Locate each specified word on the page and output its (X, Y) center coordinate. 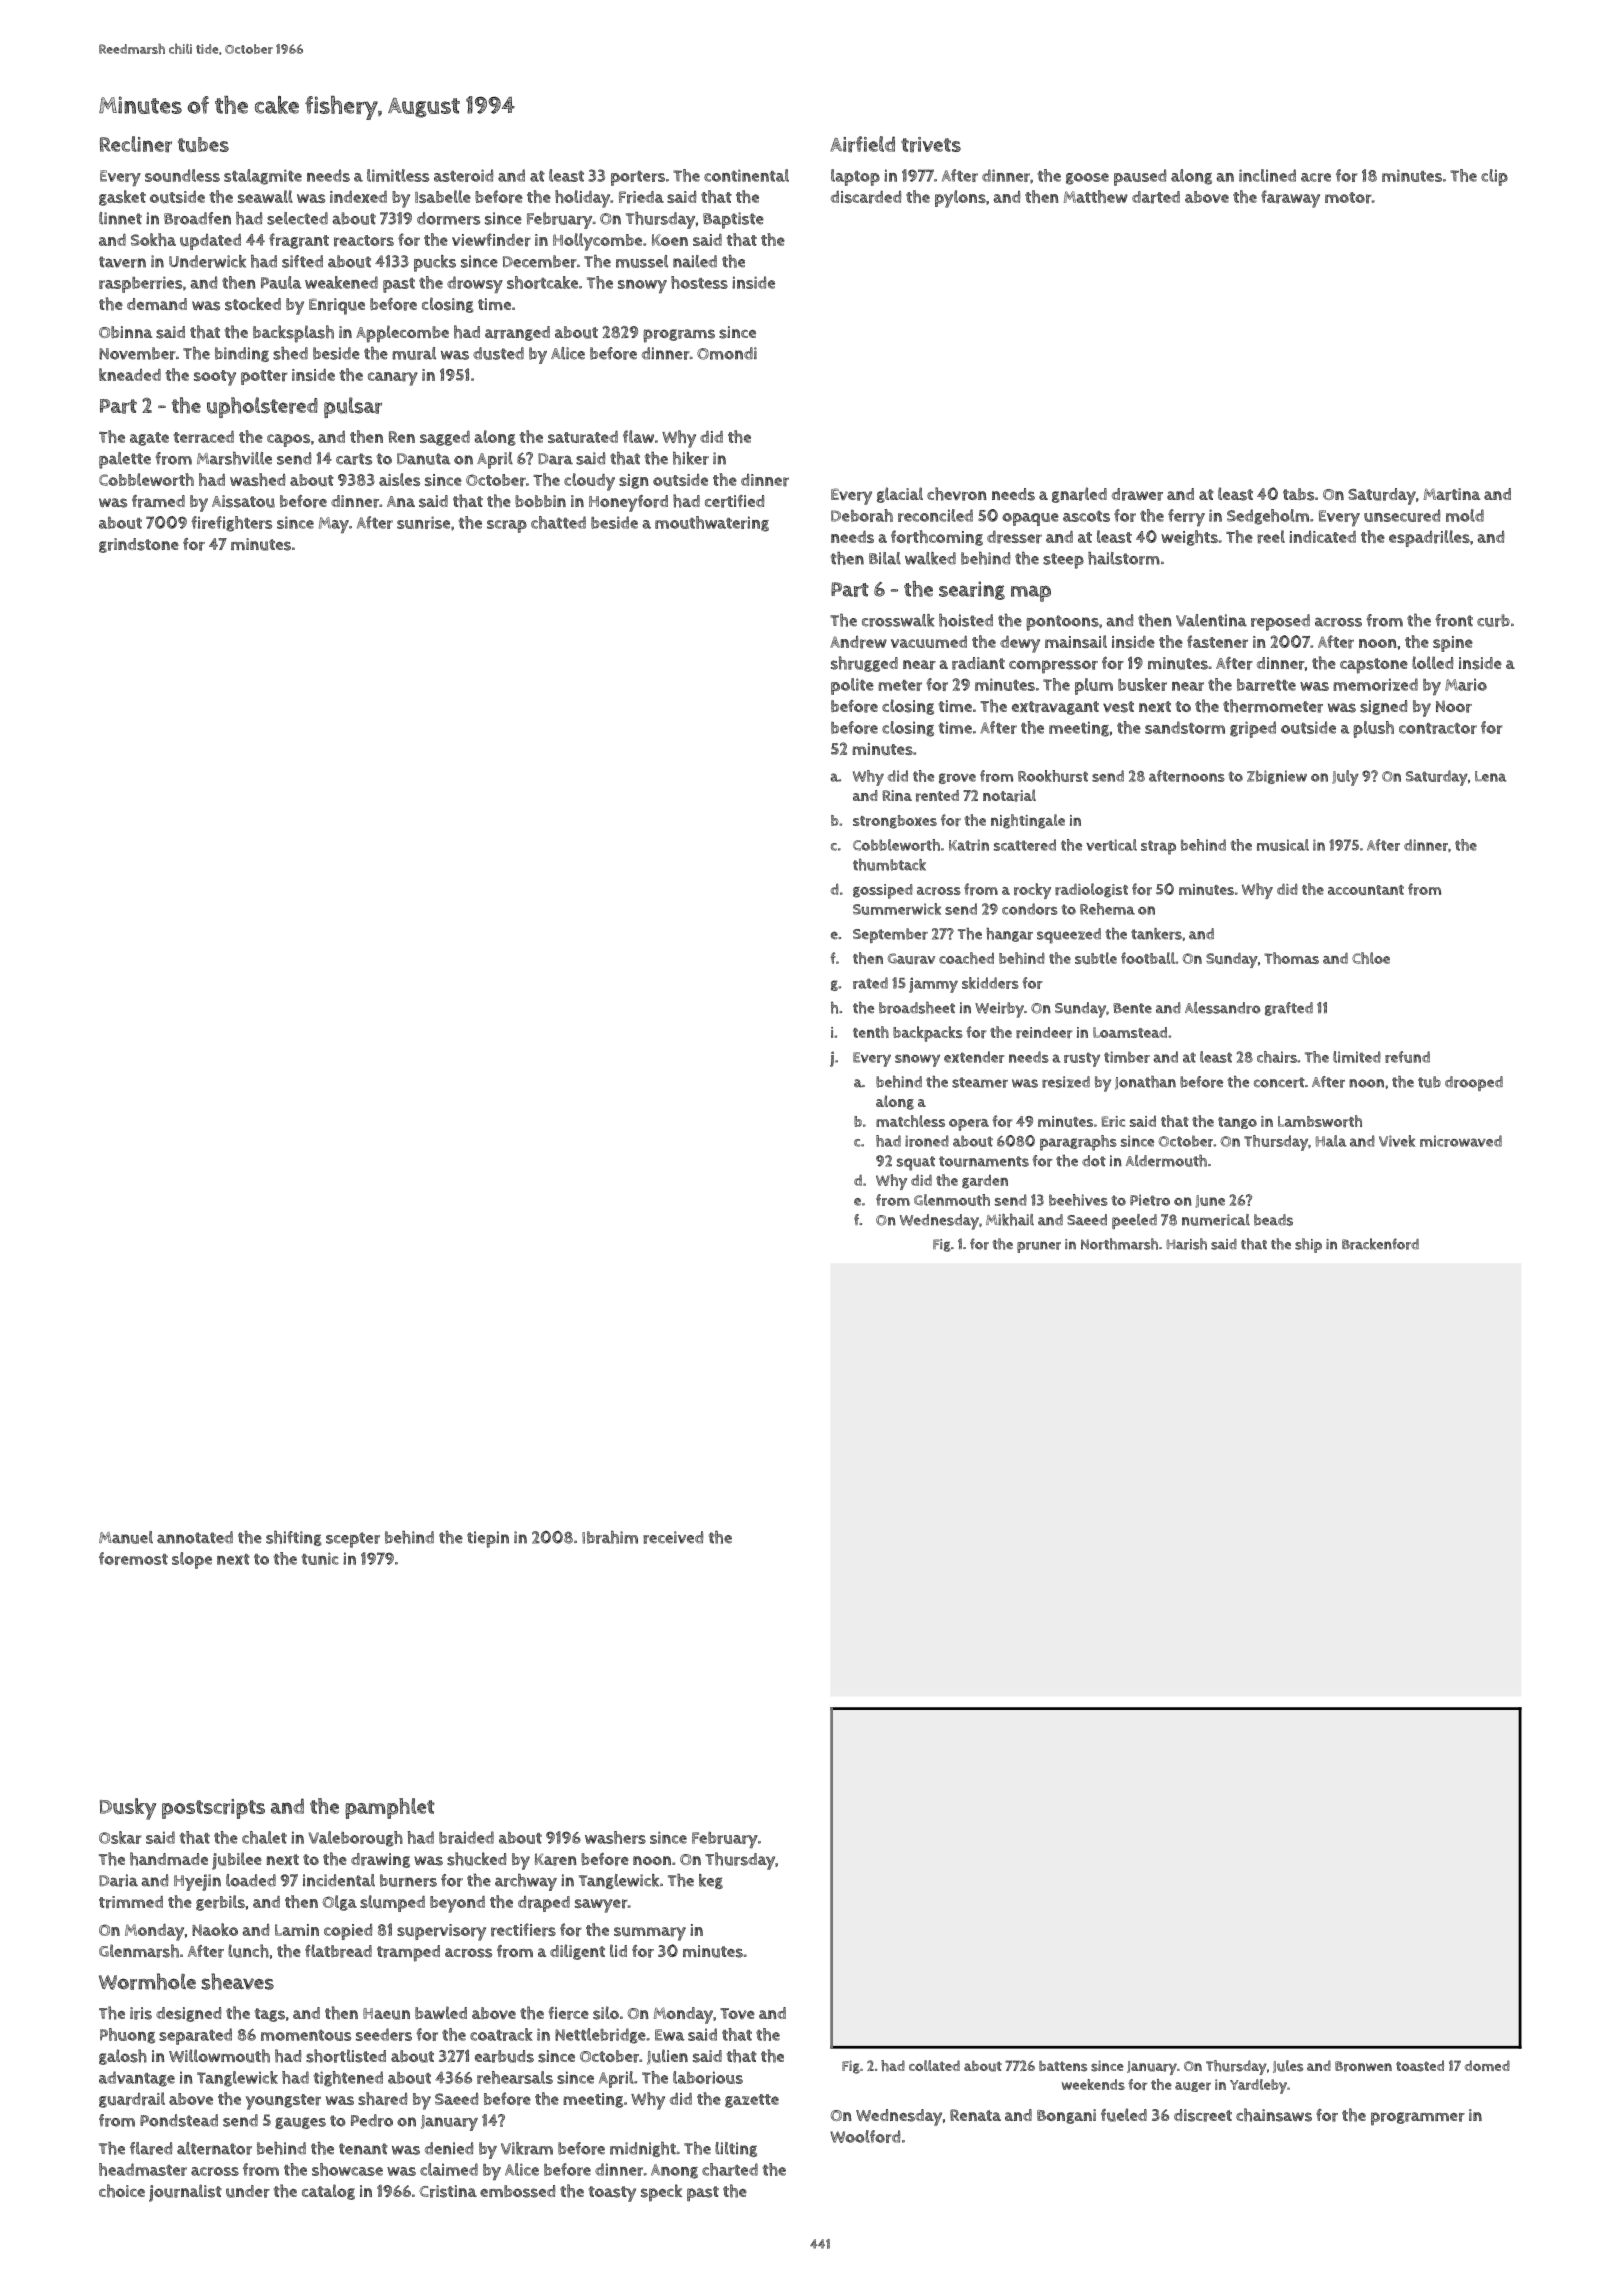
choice (122, 2191)
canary (393, 379)
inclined (1267, 175)
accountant (1366, 890)
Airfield (862, 144)
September (890, 935)
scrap (507, 526)
